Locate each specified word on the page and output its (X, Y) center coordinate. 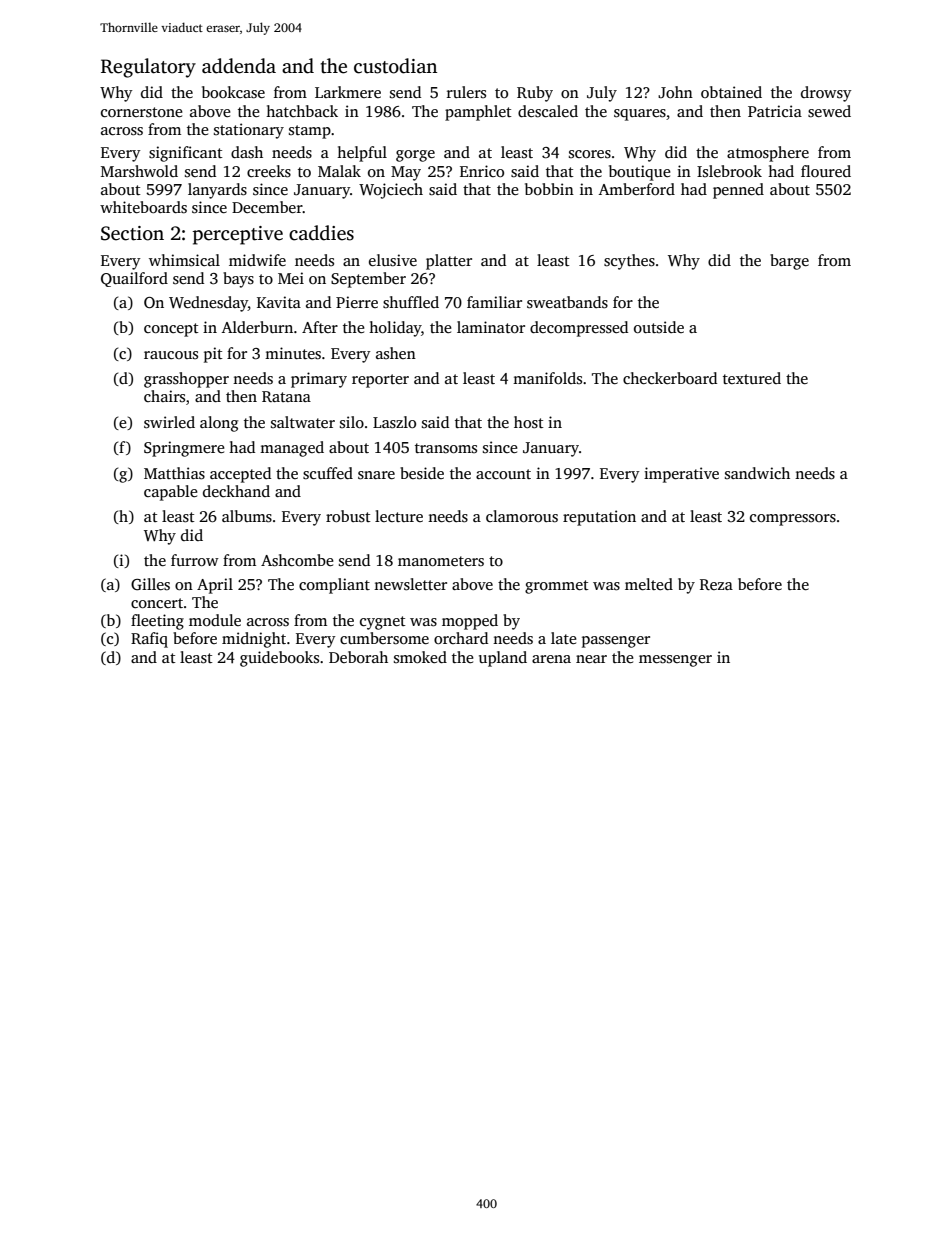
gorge (415, 156)
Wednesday (208, 304)
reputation (599, 518)
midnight (254, 640)
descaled (548, 111)
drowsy (826, 94)
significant (186, 154)
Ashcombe (297, 560)
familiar (494, 302)
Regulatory (148, 68)
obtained (731, 92)
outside (659, 327)
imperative (681, 475)
